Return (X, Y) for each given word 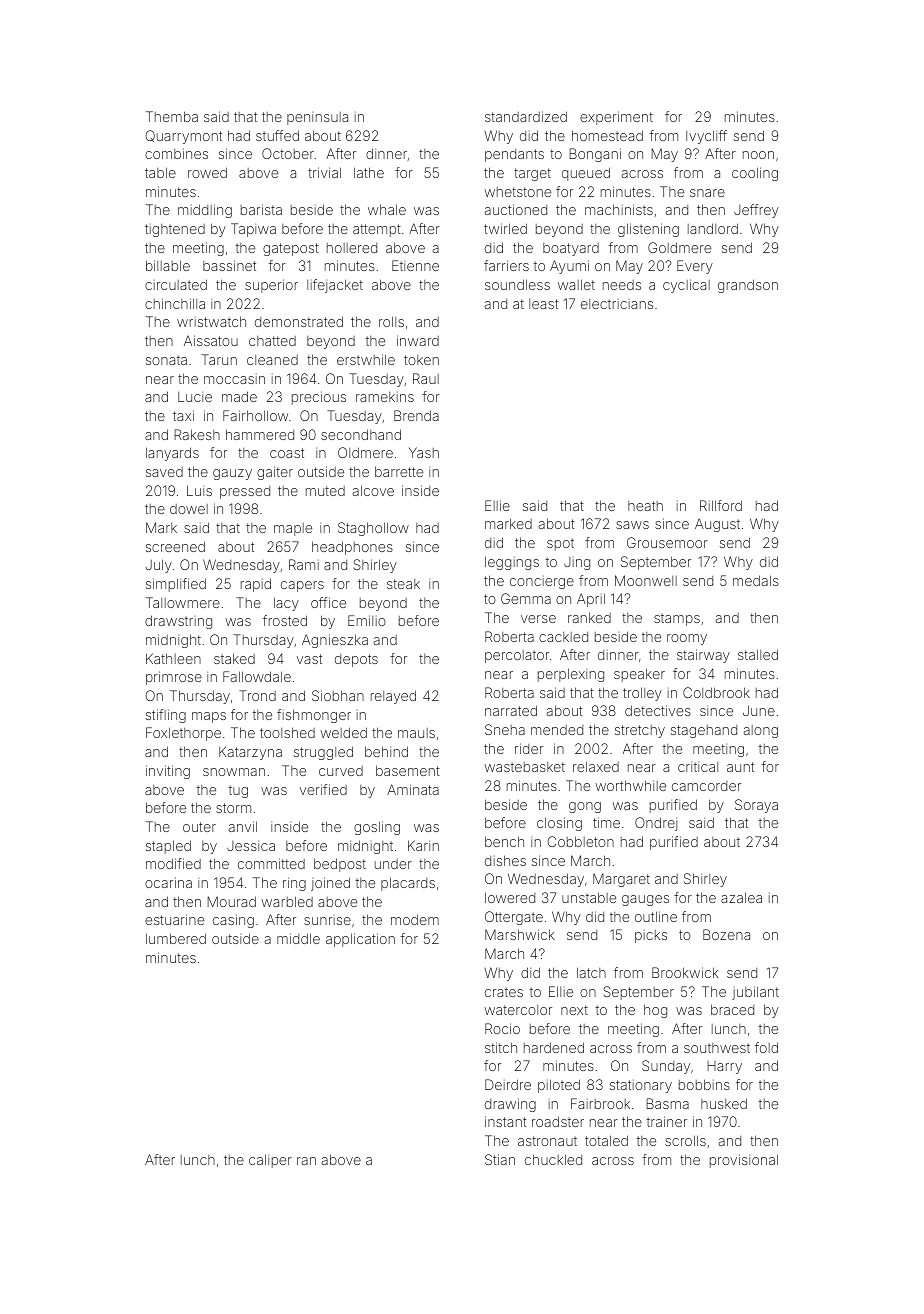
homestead (607, 135)
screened (175, 546)
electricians (617, 304)
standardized (526, 116)
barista (261, 209)
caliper (270, 1161)
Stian (500, 1159)
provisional (744, 1161)
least (543, 304)
